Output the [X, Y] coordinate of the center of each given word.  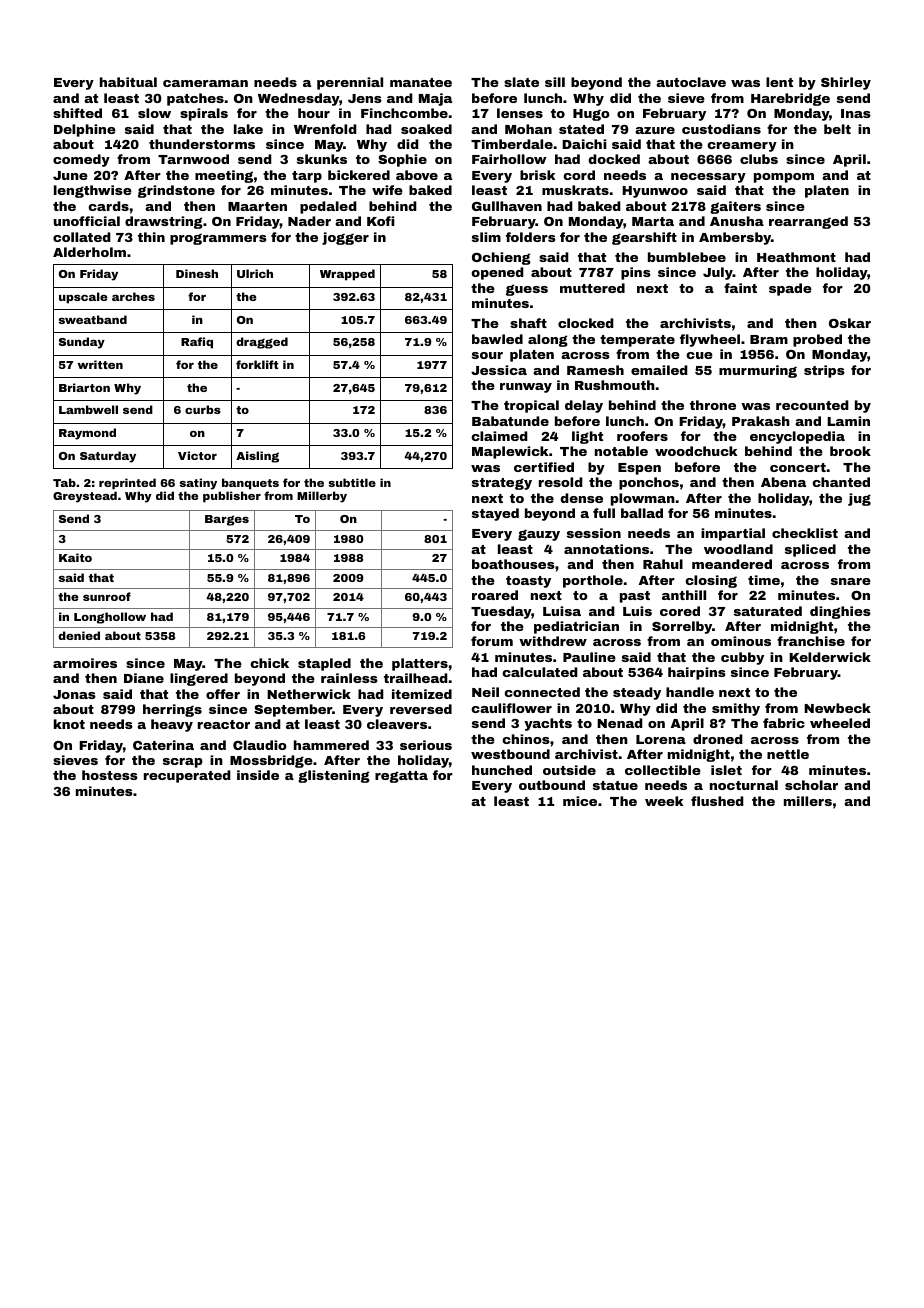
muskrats [575, 190]
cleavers [397, 724]
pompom [784, 178]
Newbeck [837, 708]
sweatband [92, 319]
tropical [531, 406]
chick [269, 663]
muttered [592, 288]
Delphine [85, 130]
